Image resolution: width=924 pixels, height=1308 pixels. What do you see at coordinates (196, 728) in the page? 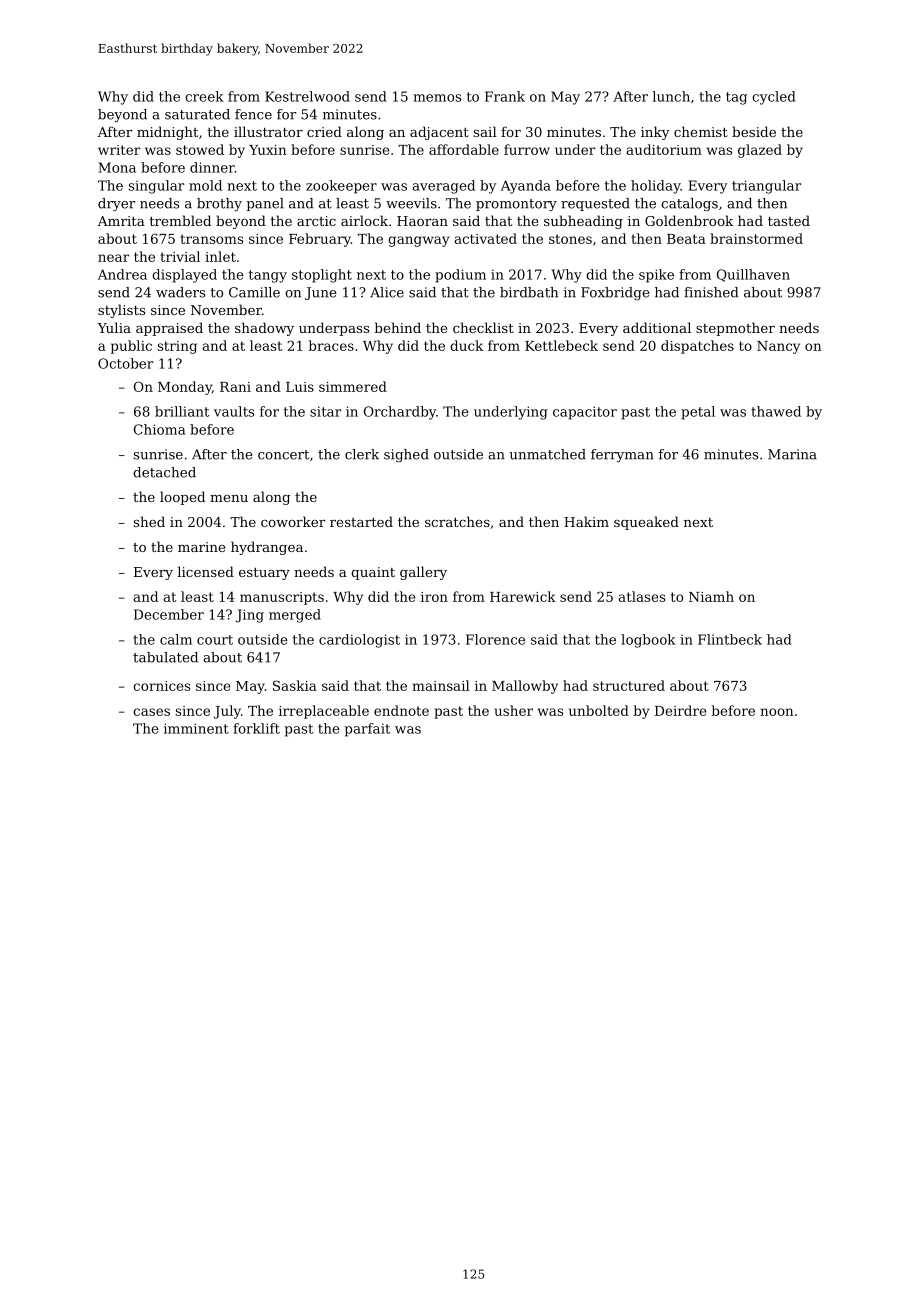
I see `imminent` at bounding box center [196, 728].
